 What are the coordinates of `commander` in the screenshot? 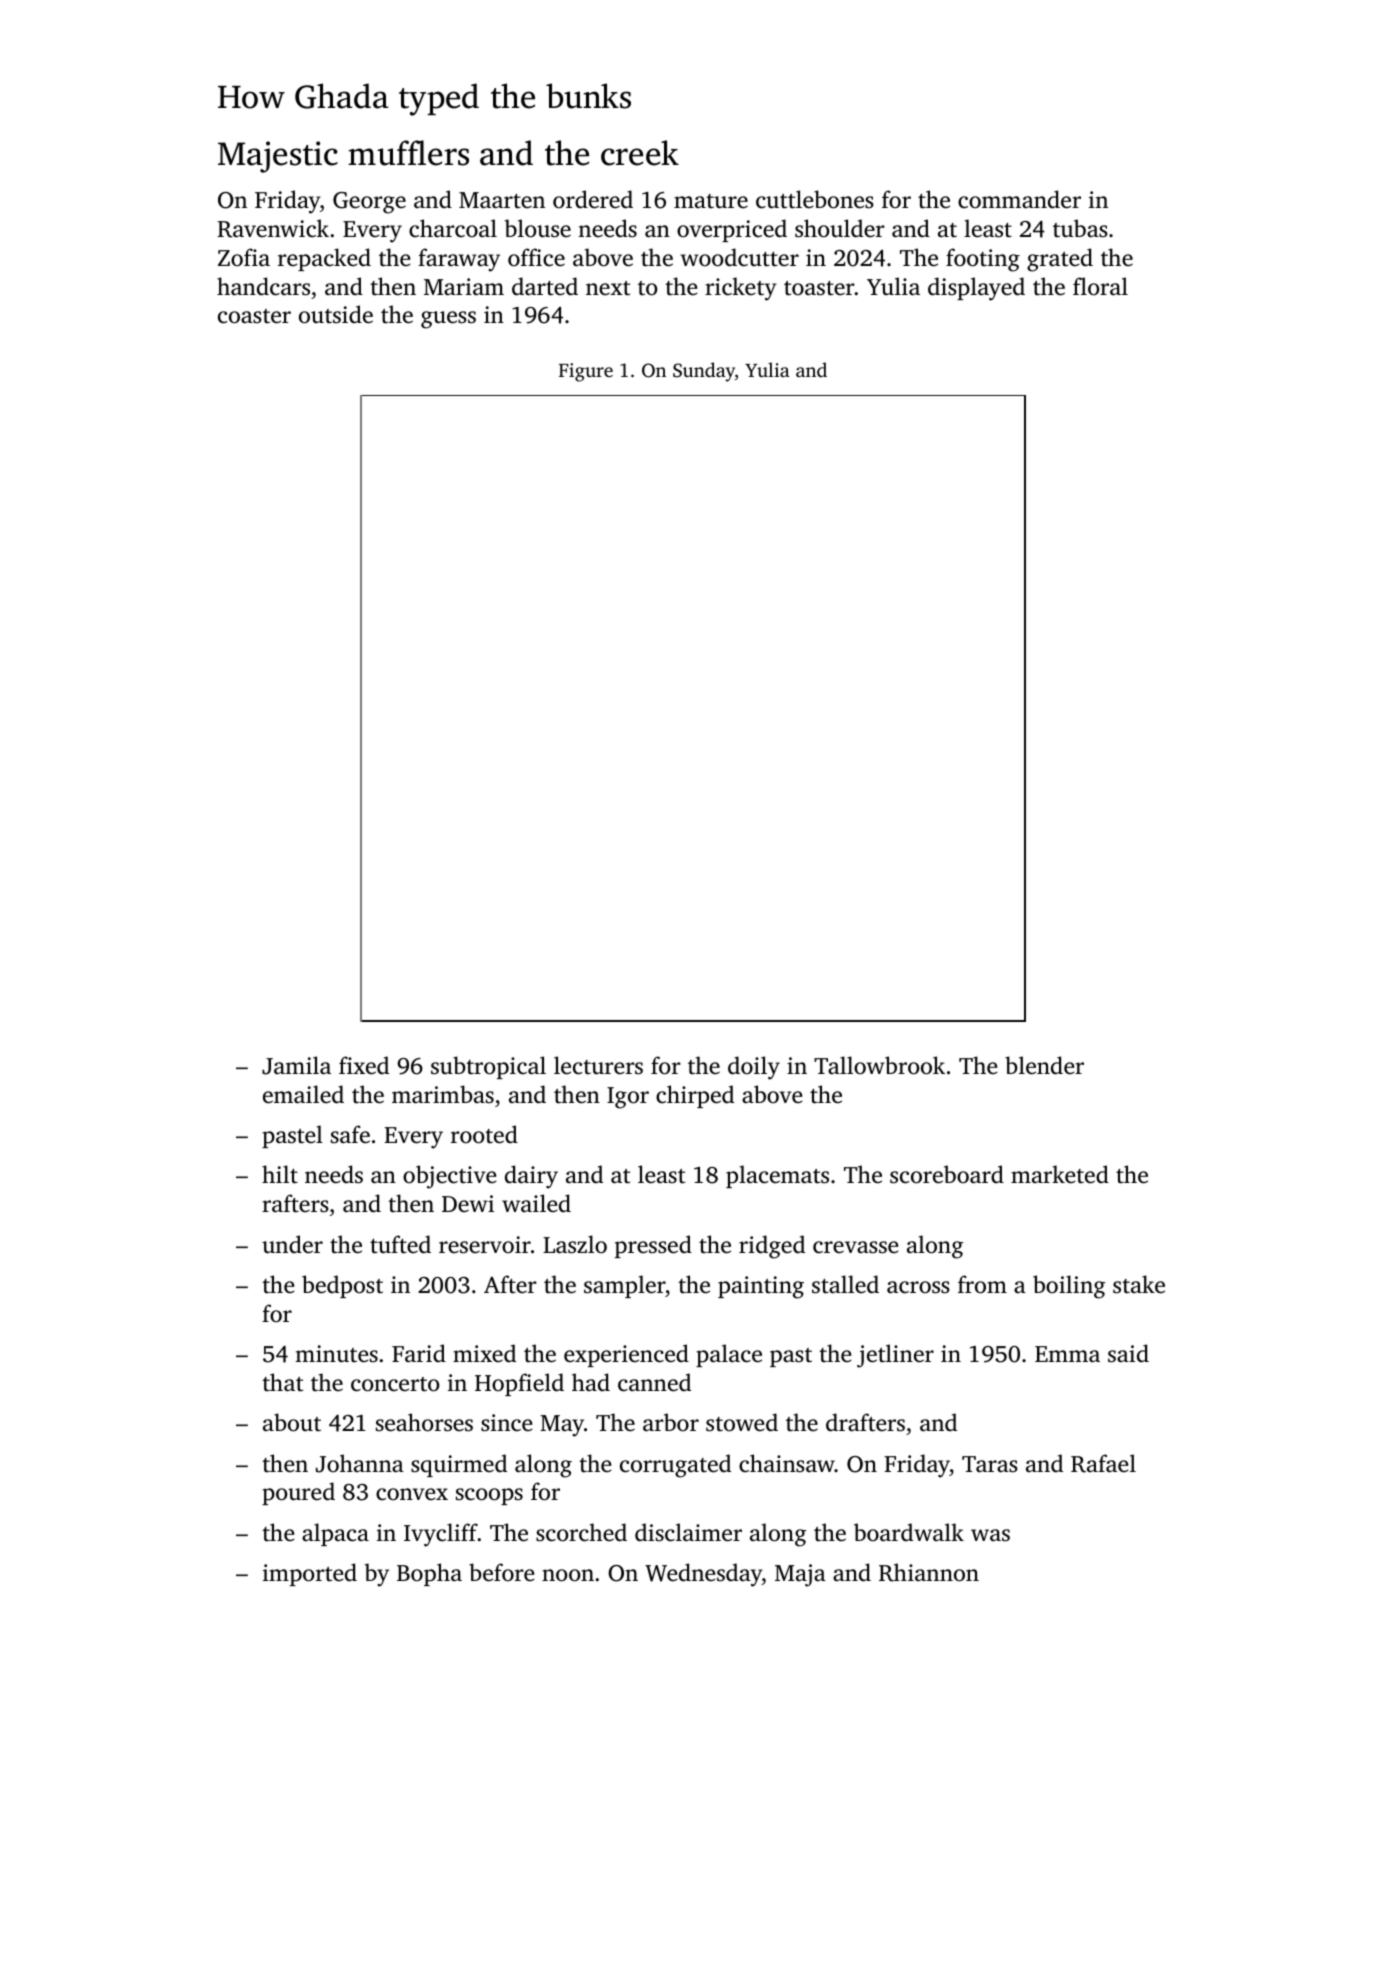 It's located at (1019, 199).
